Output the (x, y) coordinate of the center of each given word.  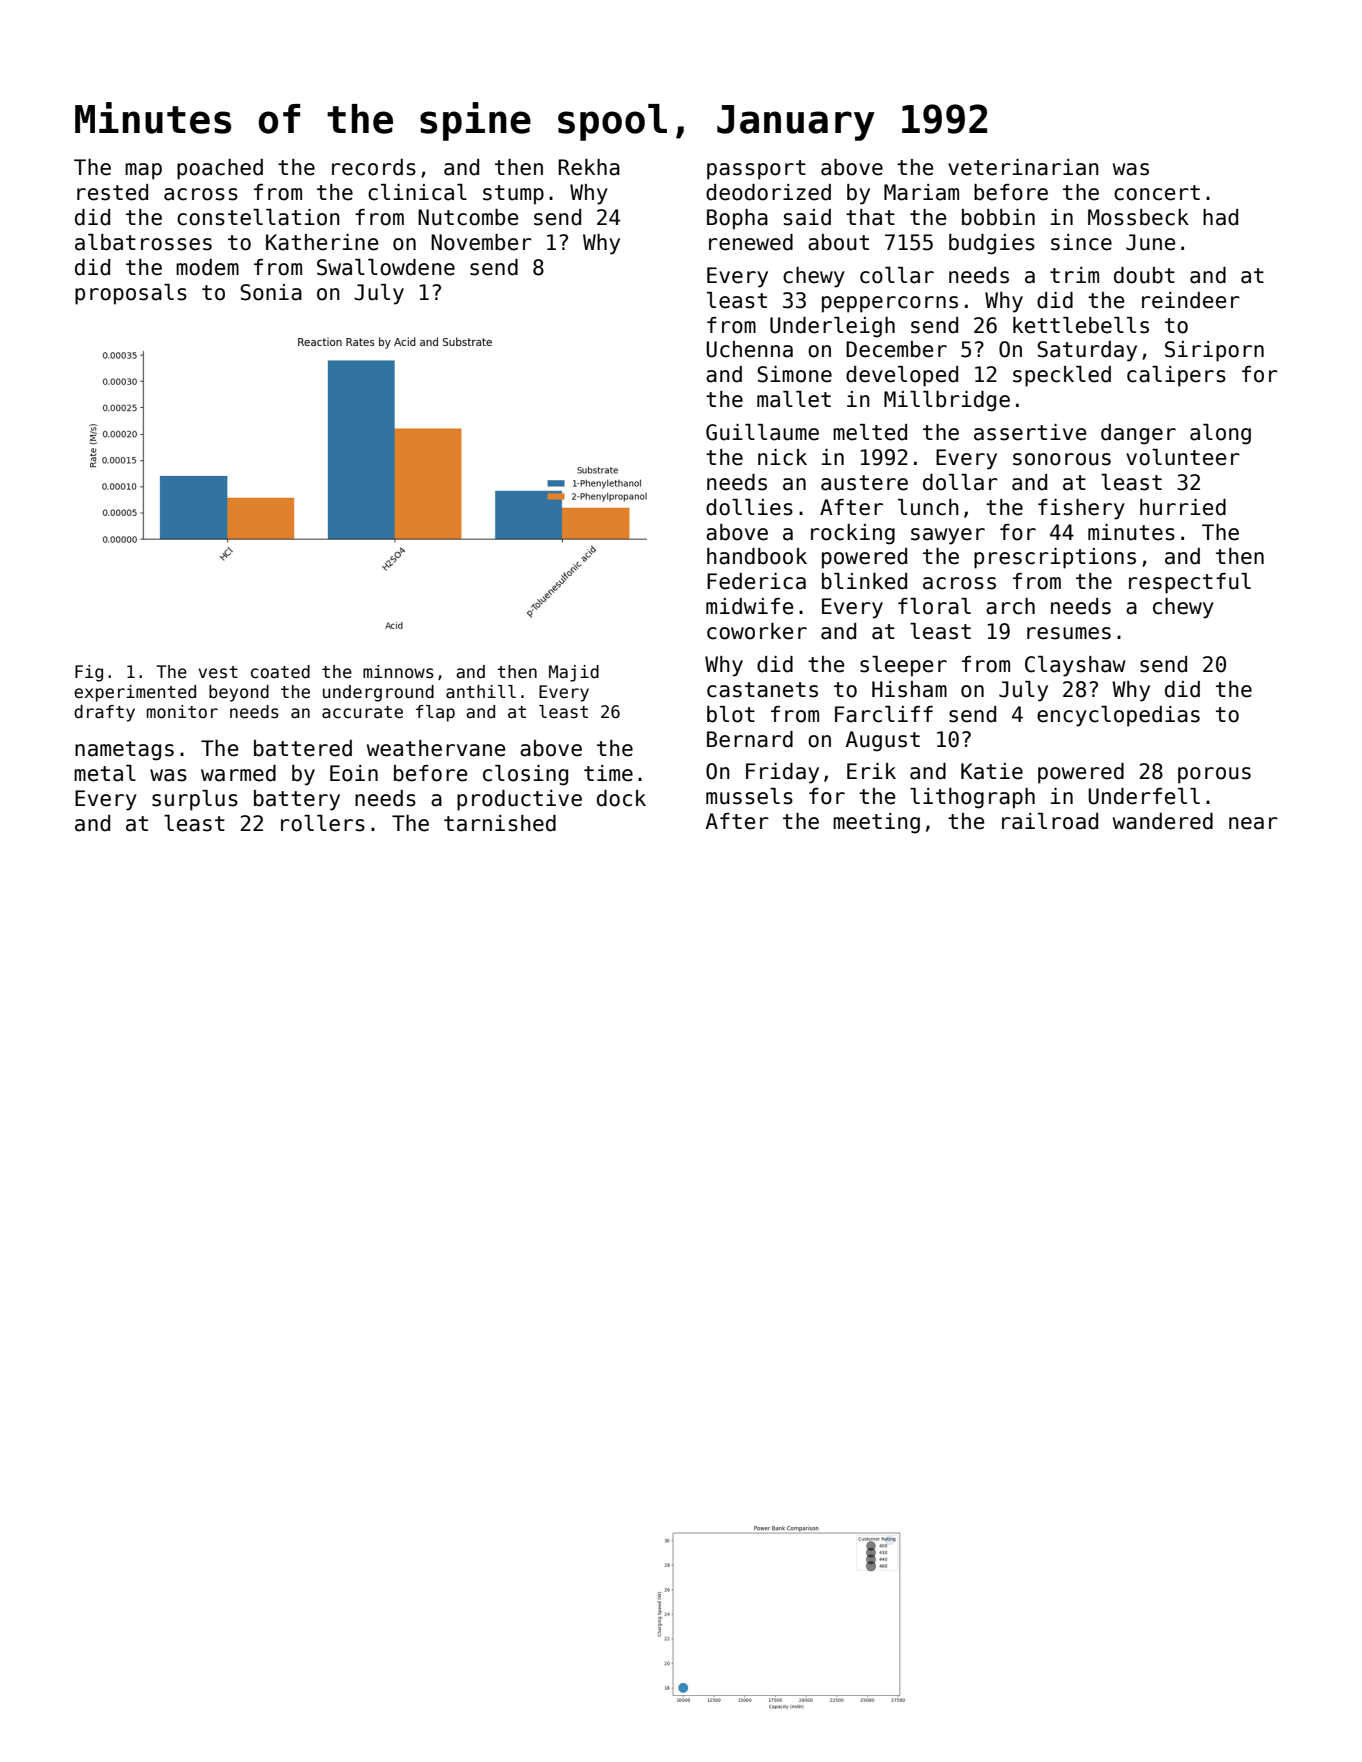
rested (112, 192)
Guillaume (762, 432)
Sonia (271, 292)
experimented (135, 693)
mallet (794, 399)
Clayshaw (1075, 666)
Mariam (921, 192)
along (1220, 434)
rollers (323, 823)
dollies (749, 507)
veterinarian (1023, 167)
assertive (1030, 432)
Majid (574, 673)
